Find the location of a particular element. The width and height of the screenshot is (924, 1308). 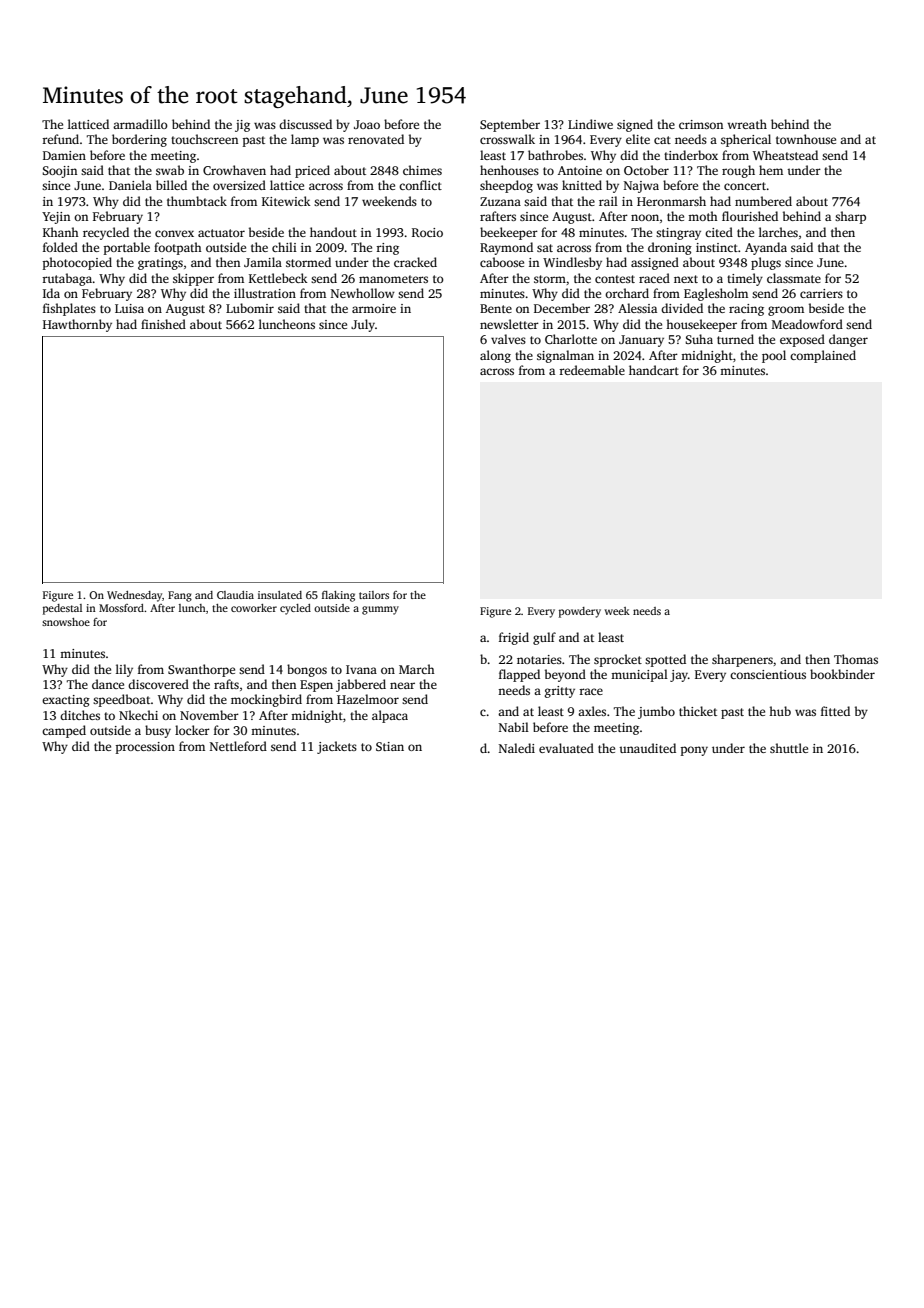

Wednesday is located at coordinates (134, 596).
